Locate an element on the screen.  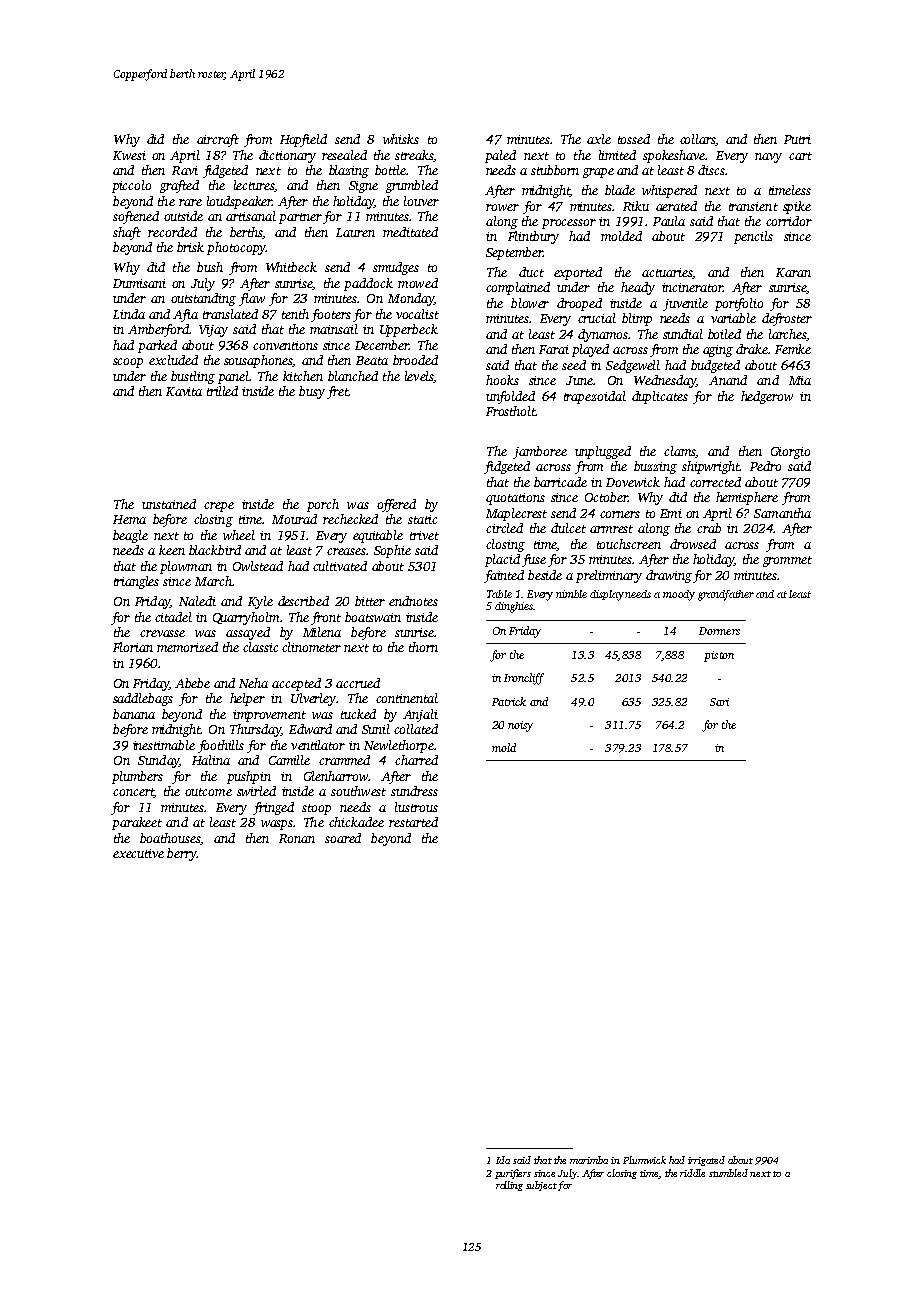
soared is located at coordinates (343, 838).
